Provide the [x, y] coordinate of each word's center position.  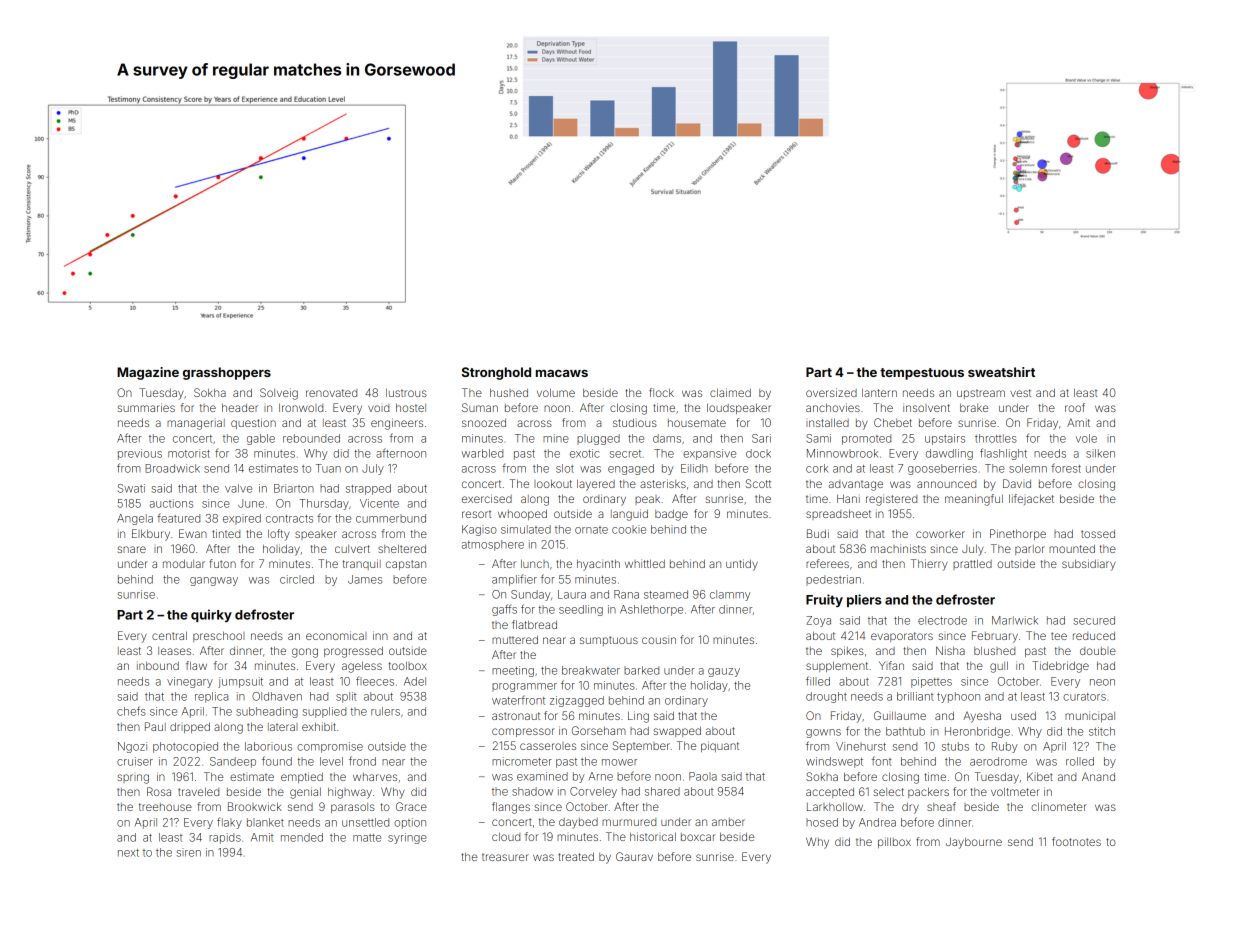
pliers [864, 600]
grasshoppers [227, 373]
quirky [211, 615]
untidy [742, 565]
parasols [353, 808]
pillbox [894, 842]
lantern [879, 393]
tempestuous [922, 374]
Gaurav [634, 856]
